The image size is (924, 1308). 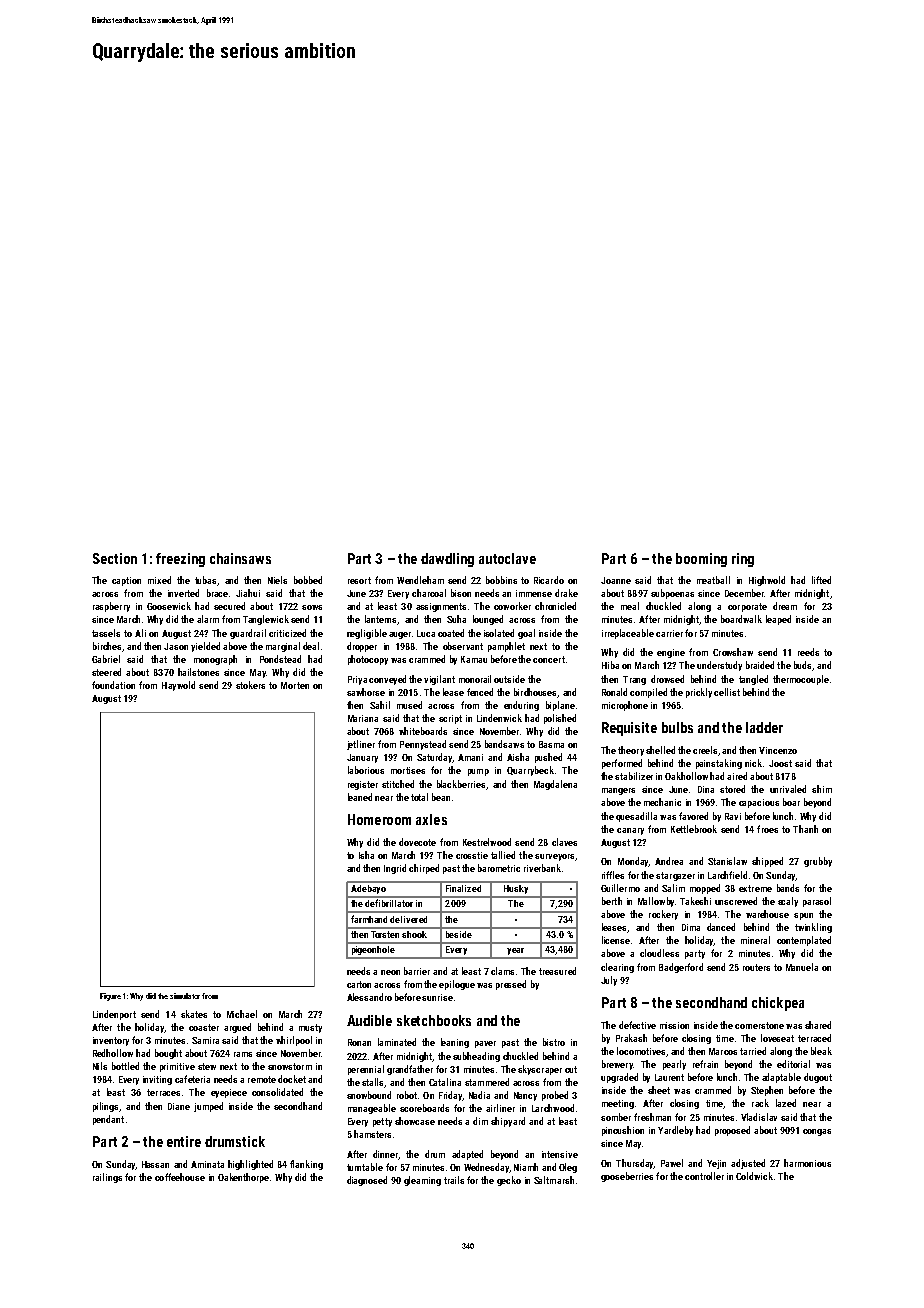 I want to click on chainsaws, so click(x=240, y=558).
